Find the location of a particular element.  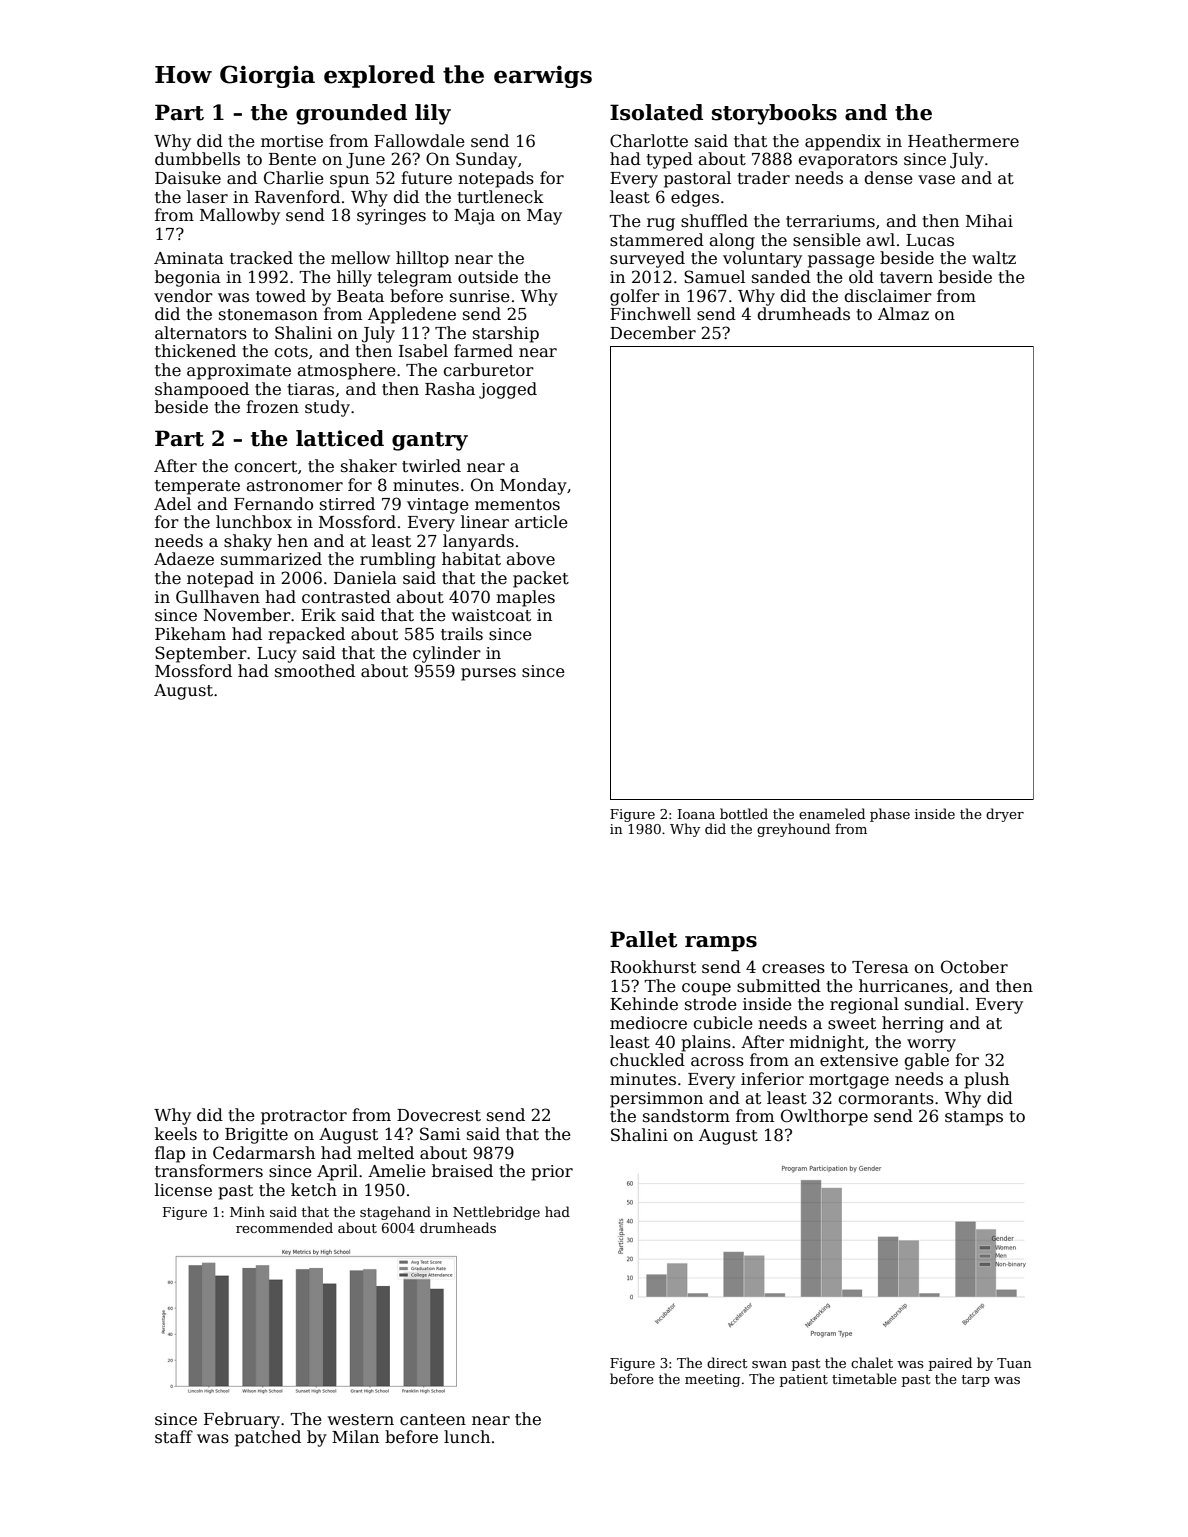

Tuan is located at coordinates (1014, 1363).
